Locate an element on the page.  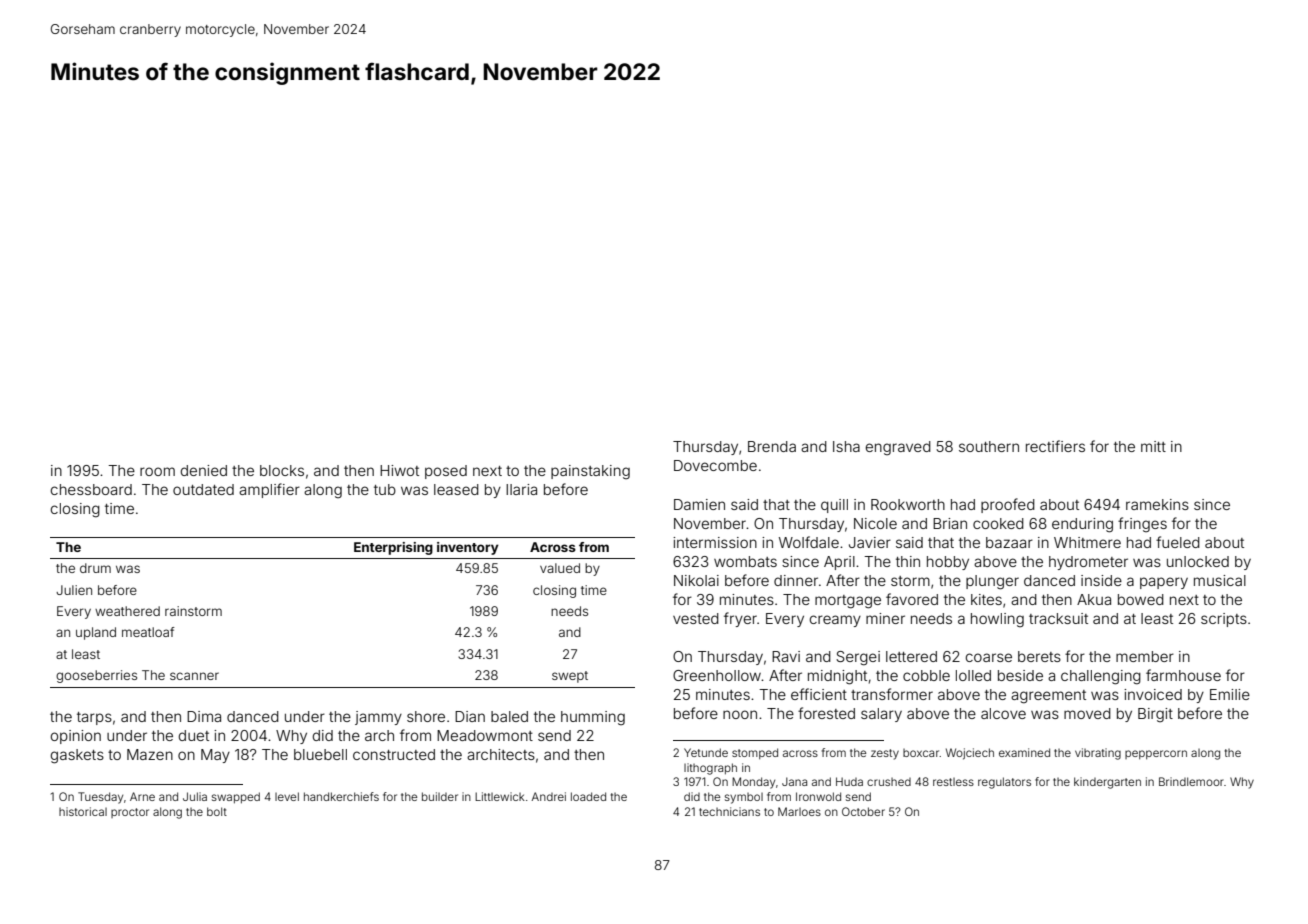
weathered is located at coordinates (127, 611).
